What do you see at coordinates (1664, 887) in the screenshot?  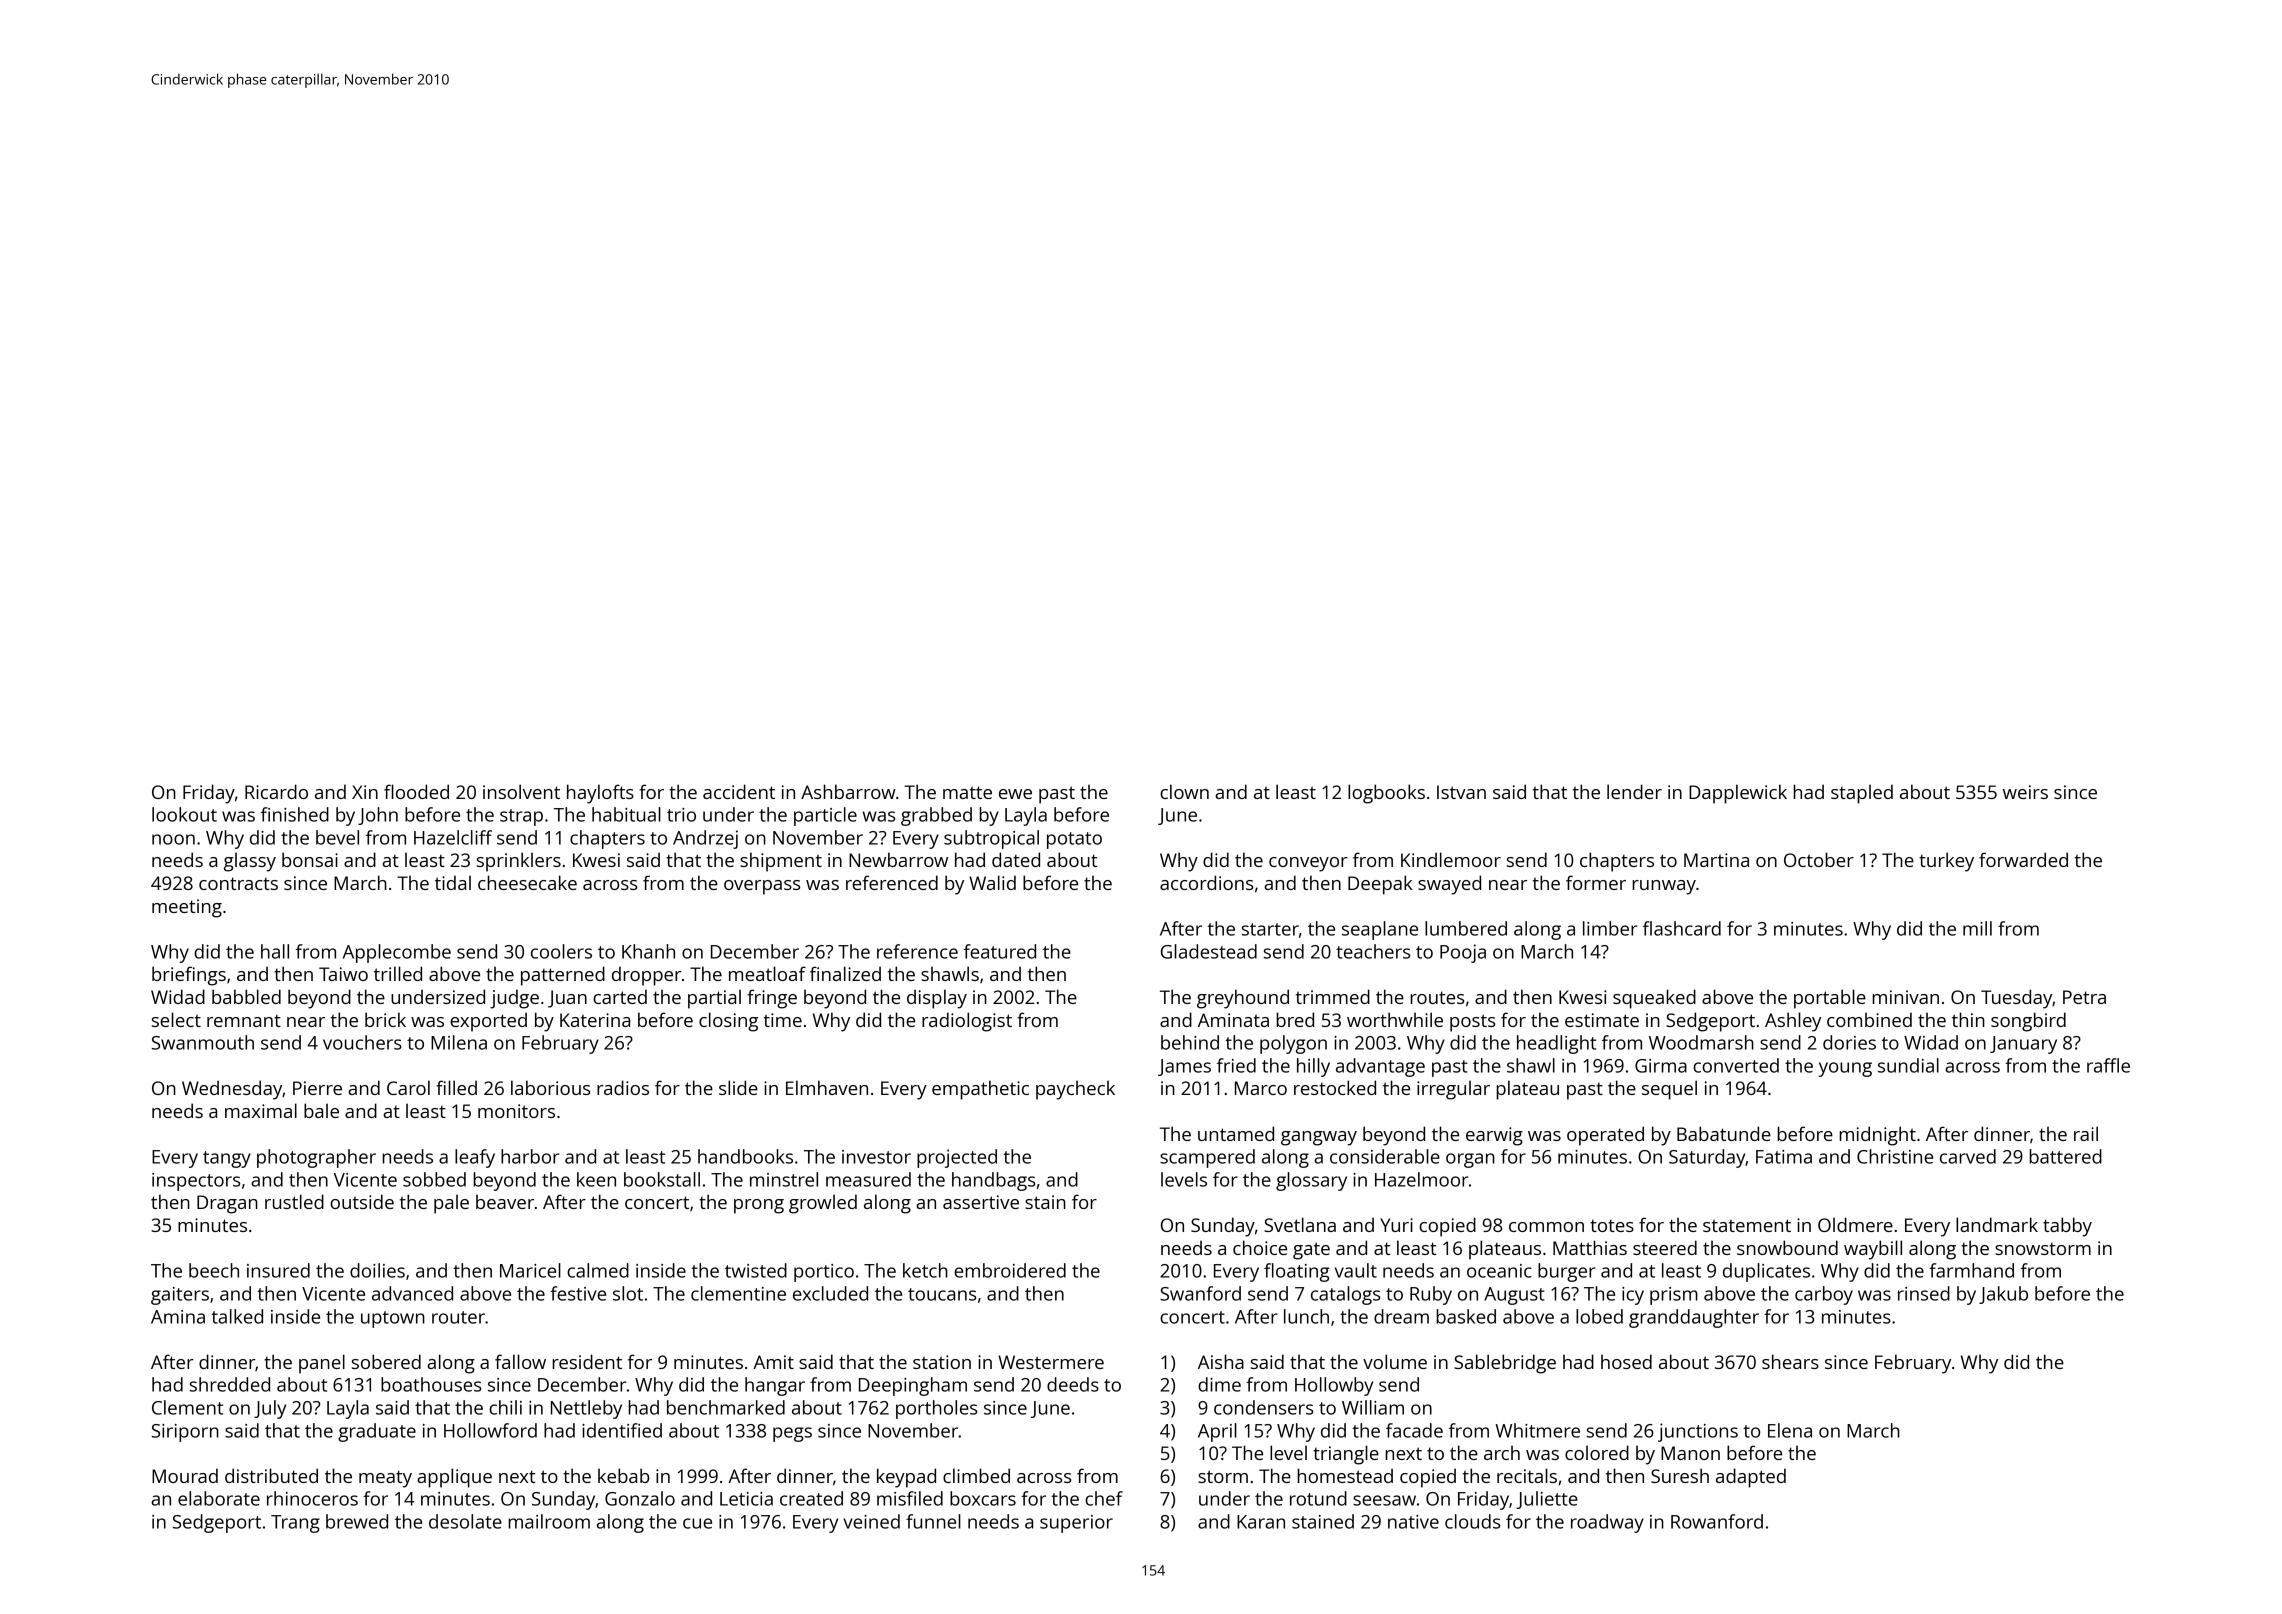 I see `runway` at bounding box center [1664, 887].
